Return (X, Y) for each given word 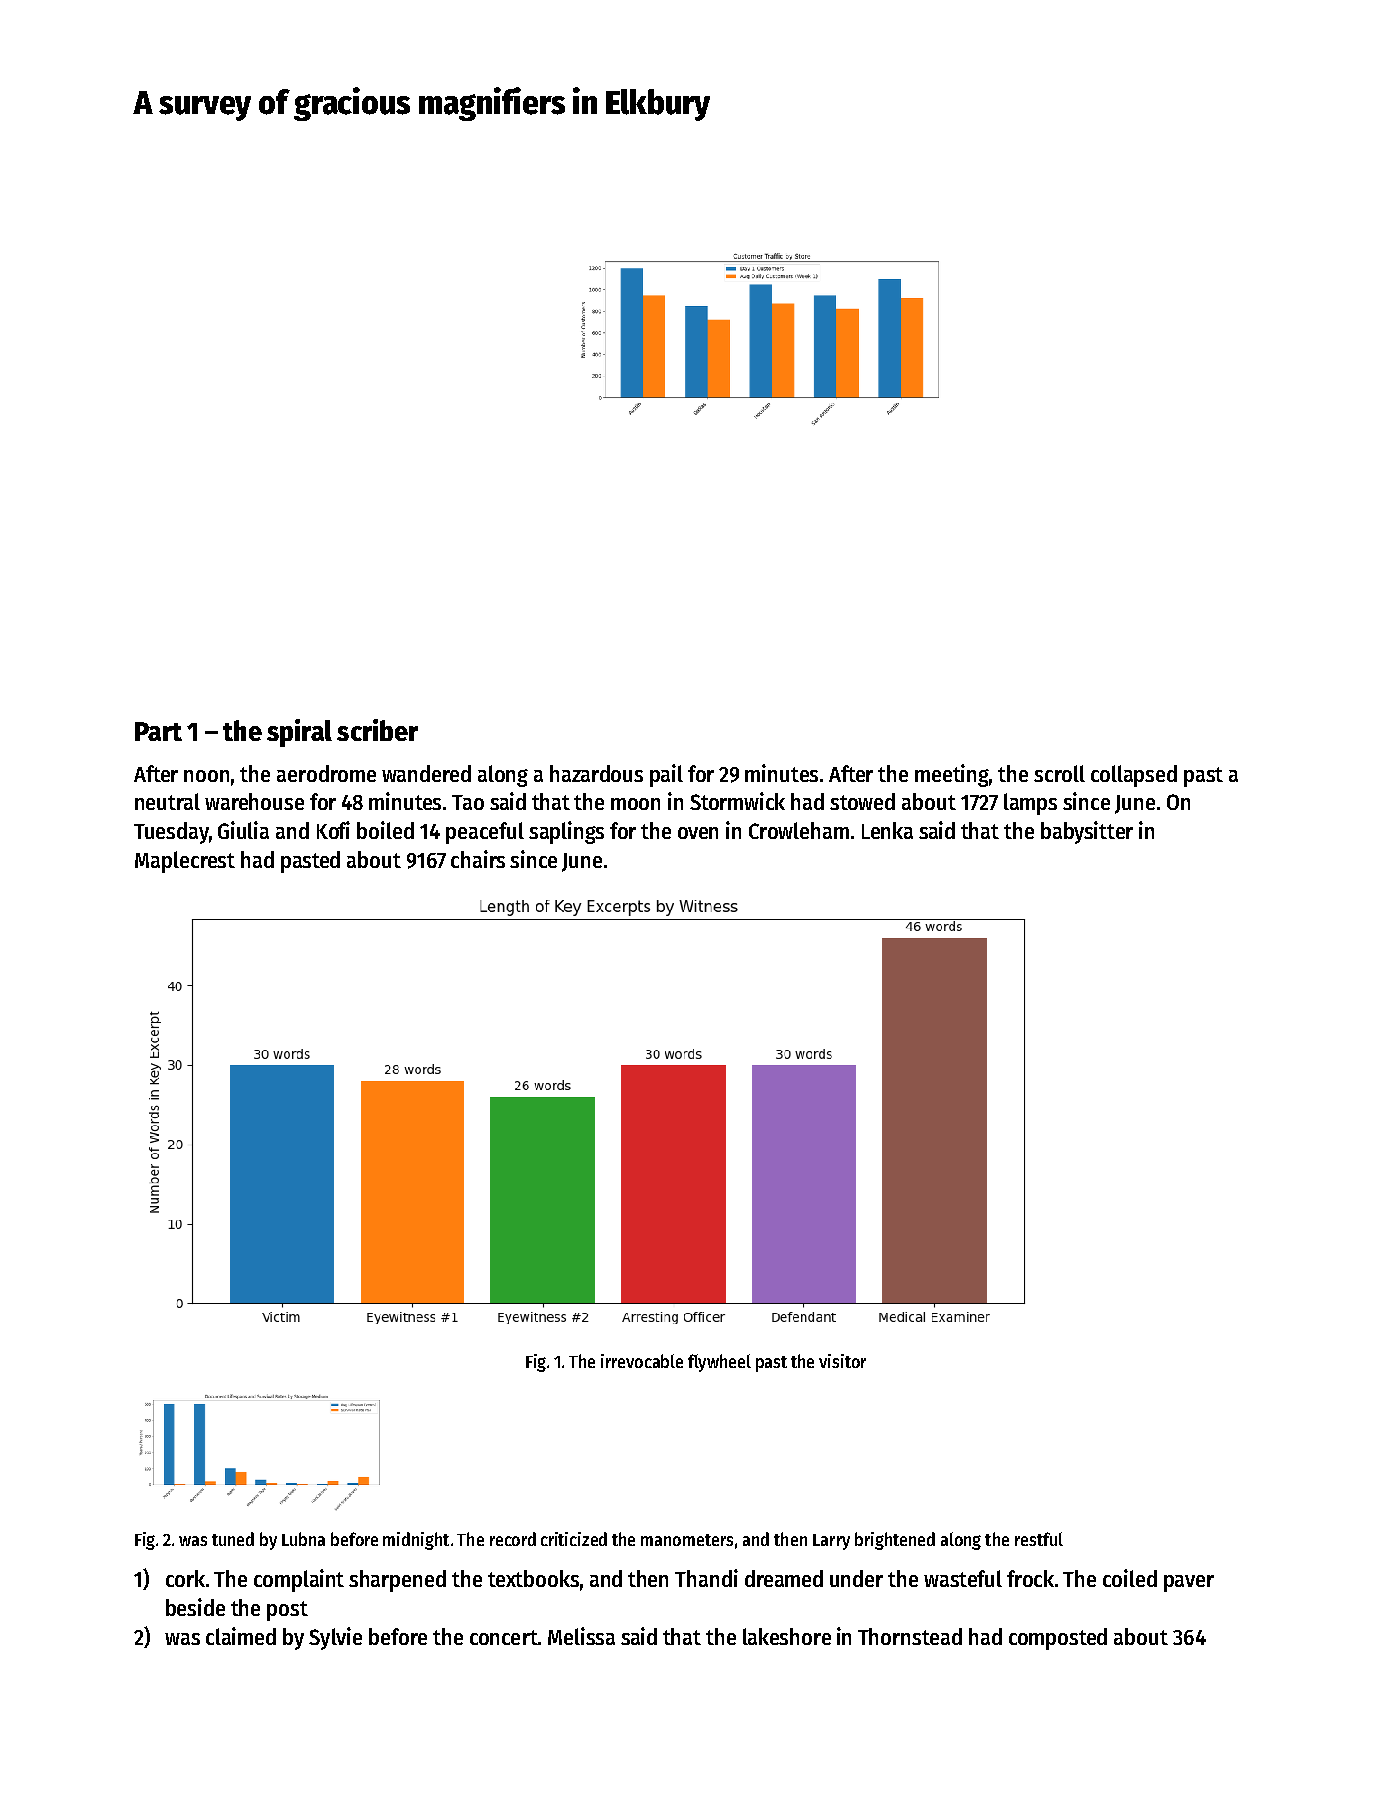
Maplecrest (185, 862)
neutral (167, 801)
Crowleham (799, 830)
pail (666, 775)
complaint (299, 1580)
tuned (233, 1539)
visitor (842, 1361)
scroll (1059, 773)
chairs (478, 859)
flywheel (719, 1363)
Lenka (887, 830)
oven (698, 833)
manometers (687, 1540)
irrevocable (642, 1361)
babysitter (1087, 832)
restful (1039, 1539)
